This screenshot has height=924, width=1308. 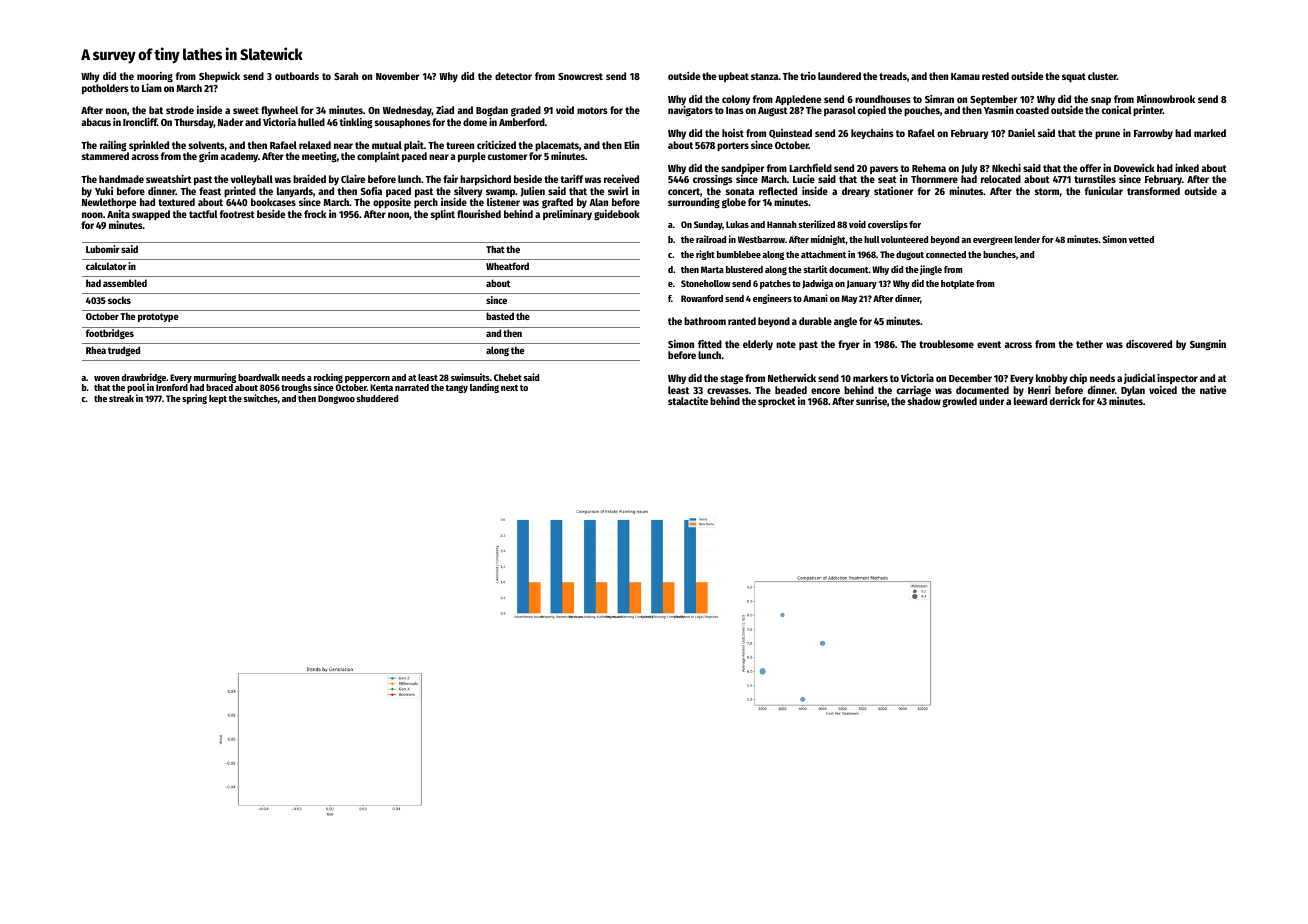 What do you see at coordinates (119, 300) in the screenshot?
I see `socks` at bounding box center [119, 300].
